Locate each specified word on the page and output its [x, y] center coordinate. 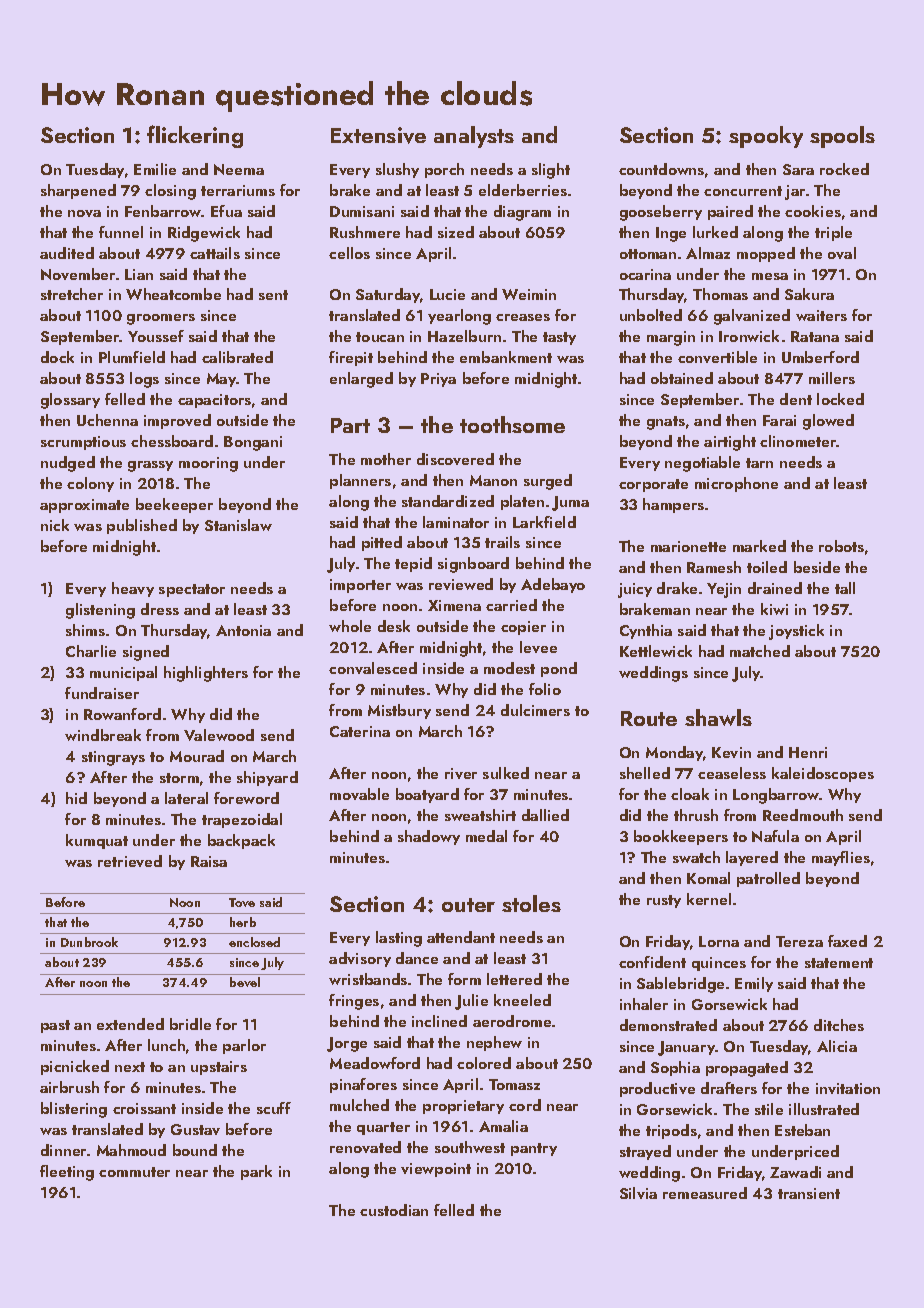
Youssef [156, 336]
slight [551, 171]
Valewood [219, 735]
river [461, 773]
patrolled [768, 879]
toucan [380, 337]
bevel [245, 982]
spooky [766, 137]
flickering [195, 136]
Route [649, 718]
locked [840, 399]
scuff [274, 1108]
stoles [531, 903]
